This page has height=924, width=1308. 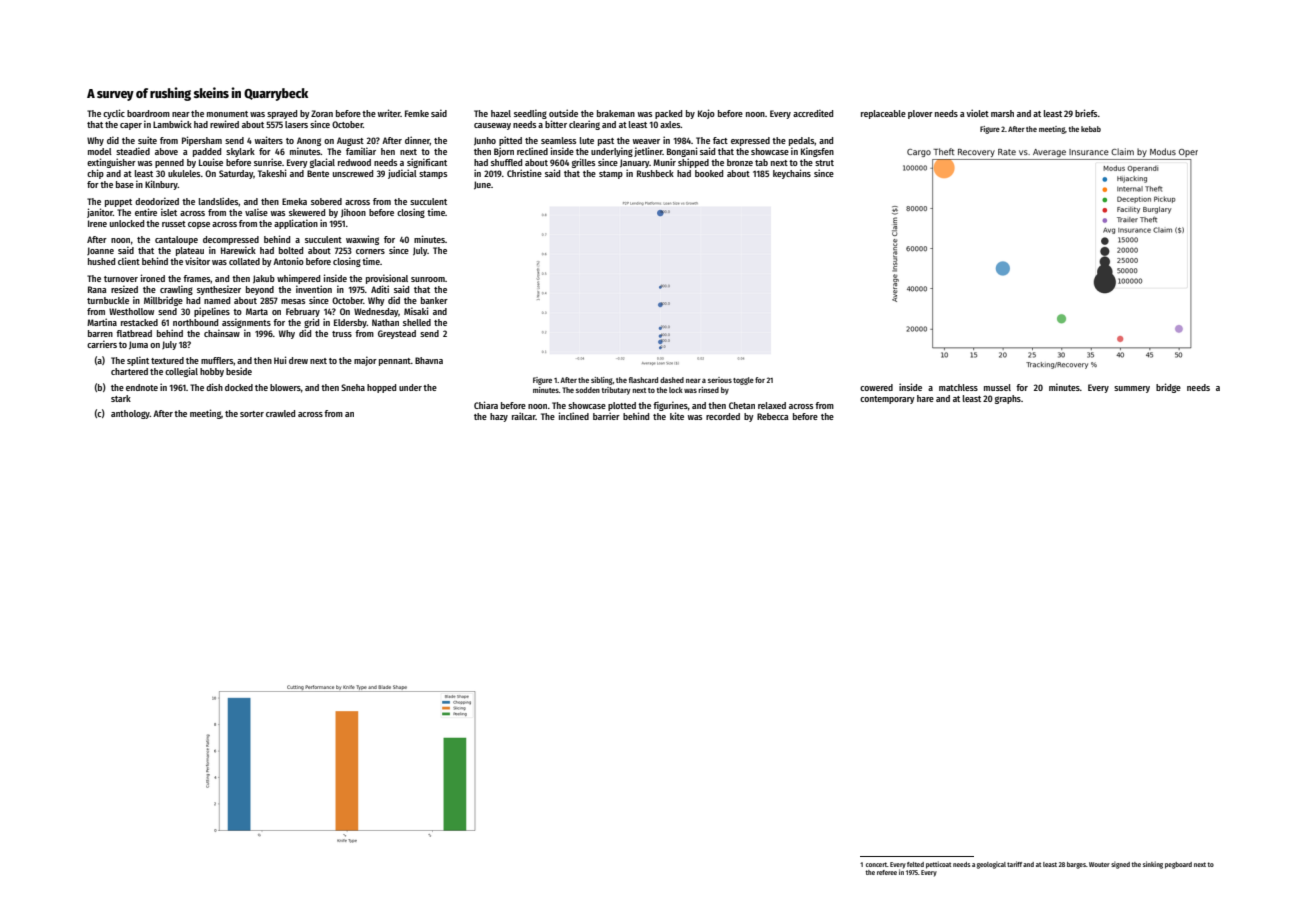 I want to click on summery, so click(x=1132, y=389).
